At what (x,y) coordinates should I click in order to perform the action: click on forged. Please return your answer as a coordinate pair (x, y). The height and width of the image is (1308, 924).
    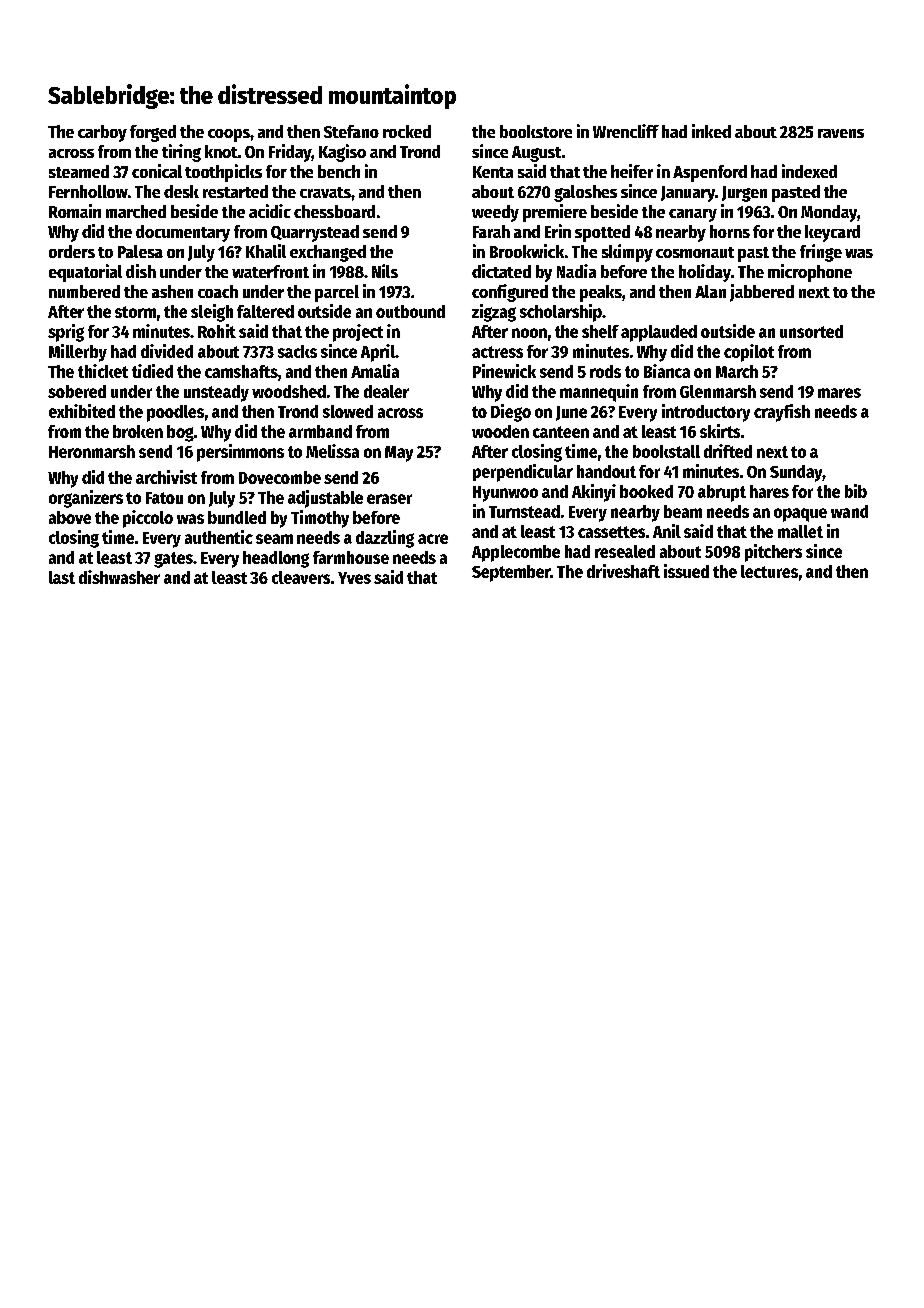
    Looking at the image, I should click on (153, 133).
